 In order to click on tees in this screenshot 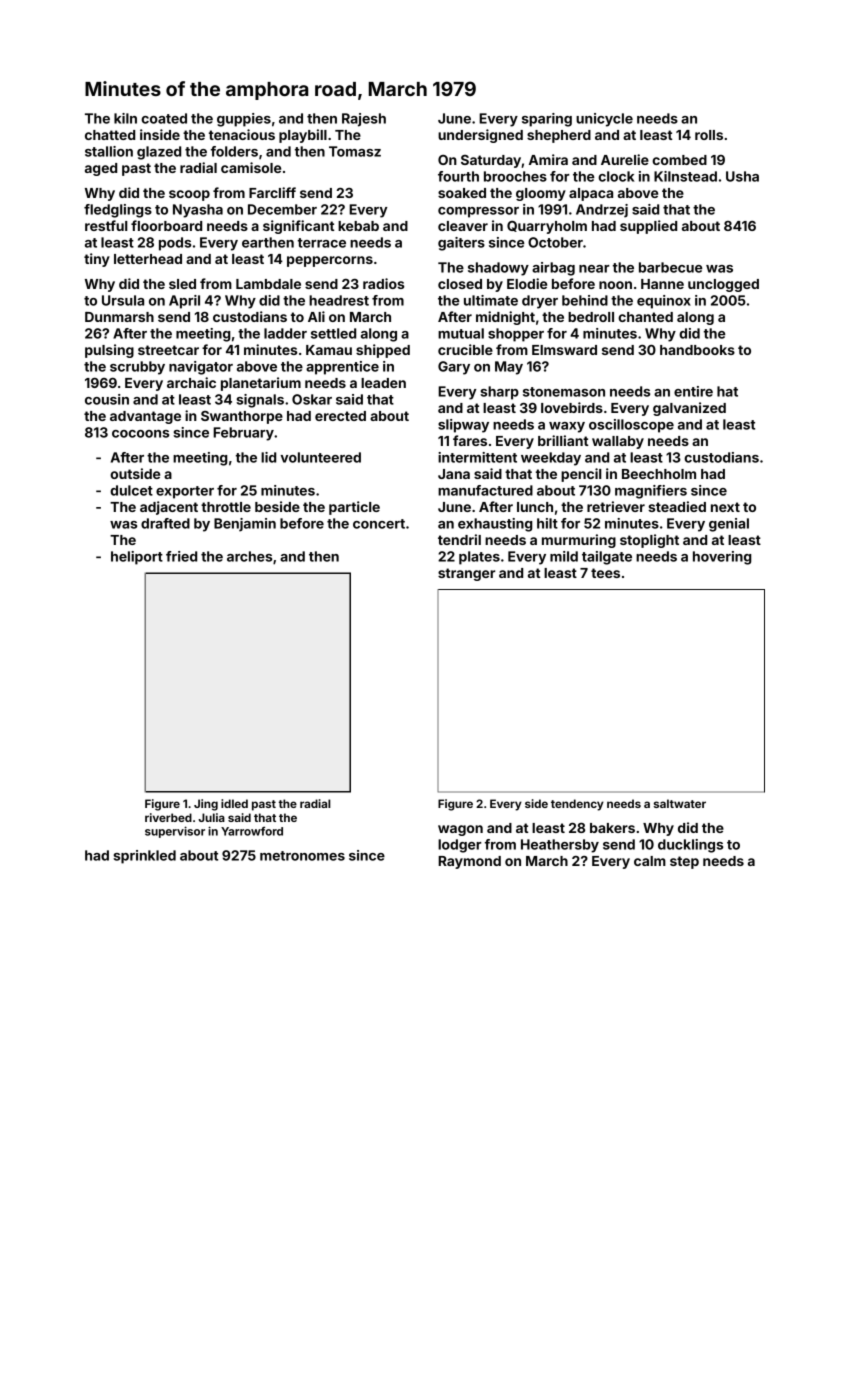, I will do `click(605, 573)`.
